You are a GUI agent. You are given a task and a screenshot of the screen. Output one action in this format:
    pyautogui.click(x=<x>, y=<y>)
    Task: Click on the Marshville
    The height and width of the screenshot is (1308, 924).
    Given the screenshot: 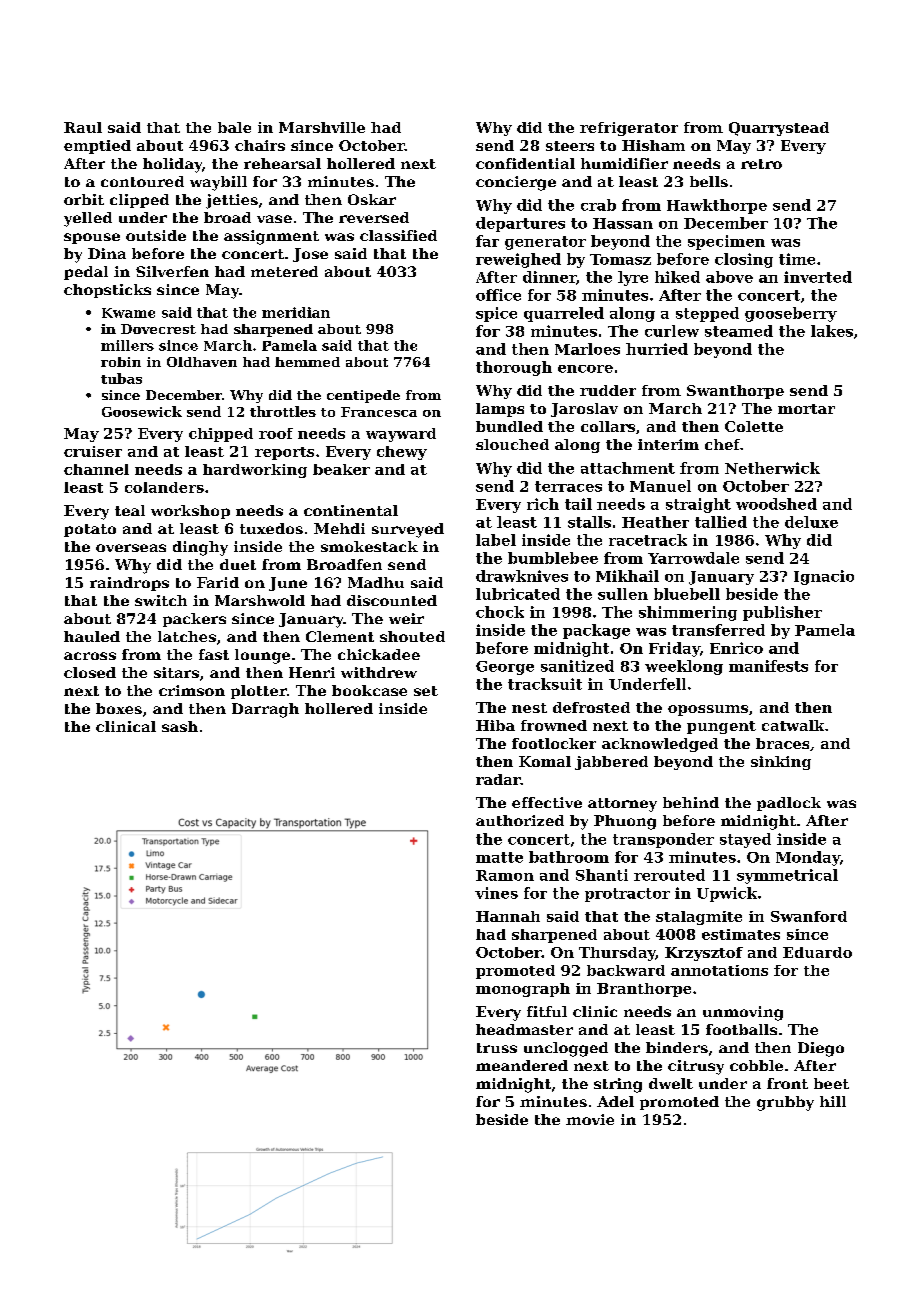 What is the action you would take?
    pyautogui.click(x=322, y=127)
